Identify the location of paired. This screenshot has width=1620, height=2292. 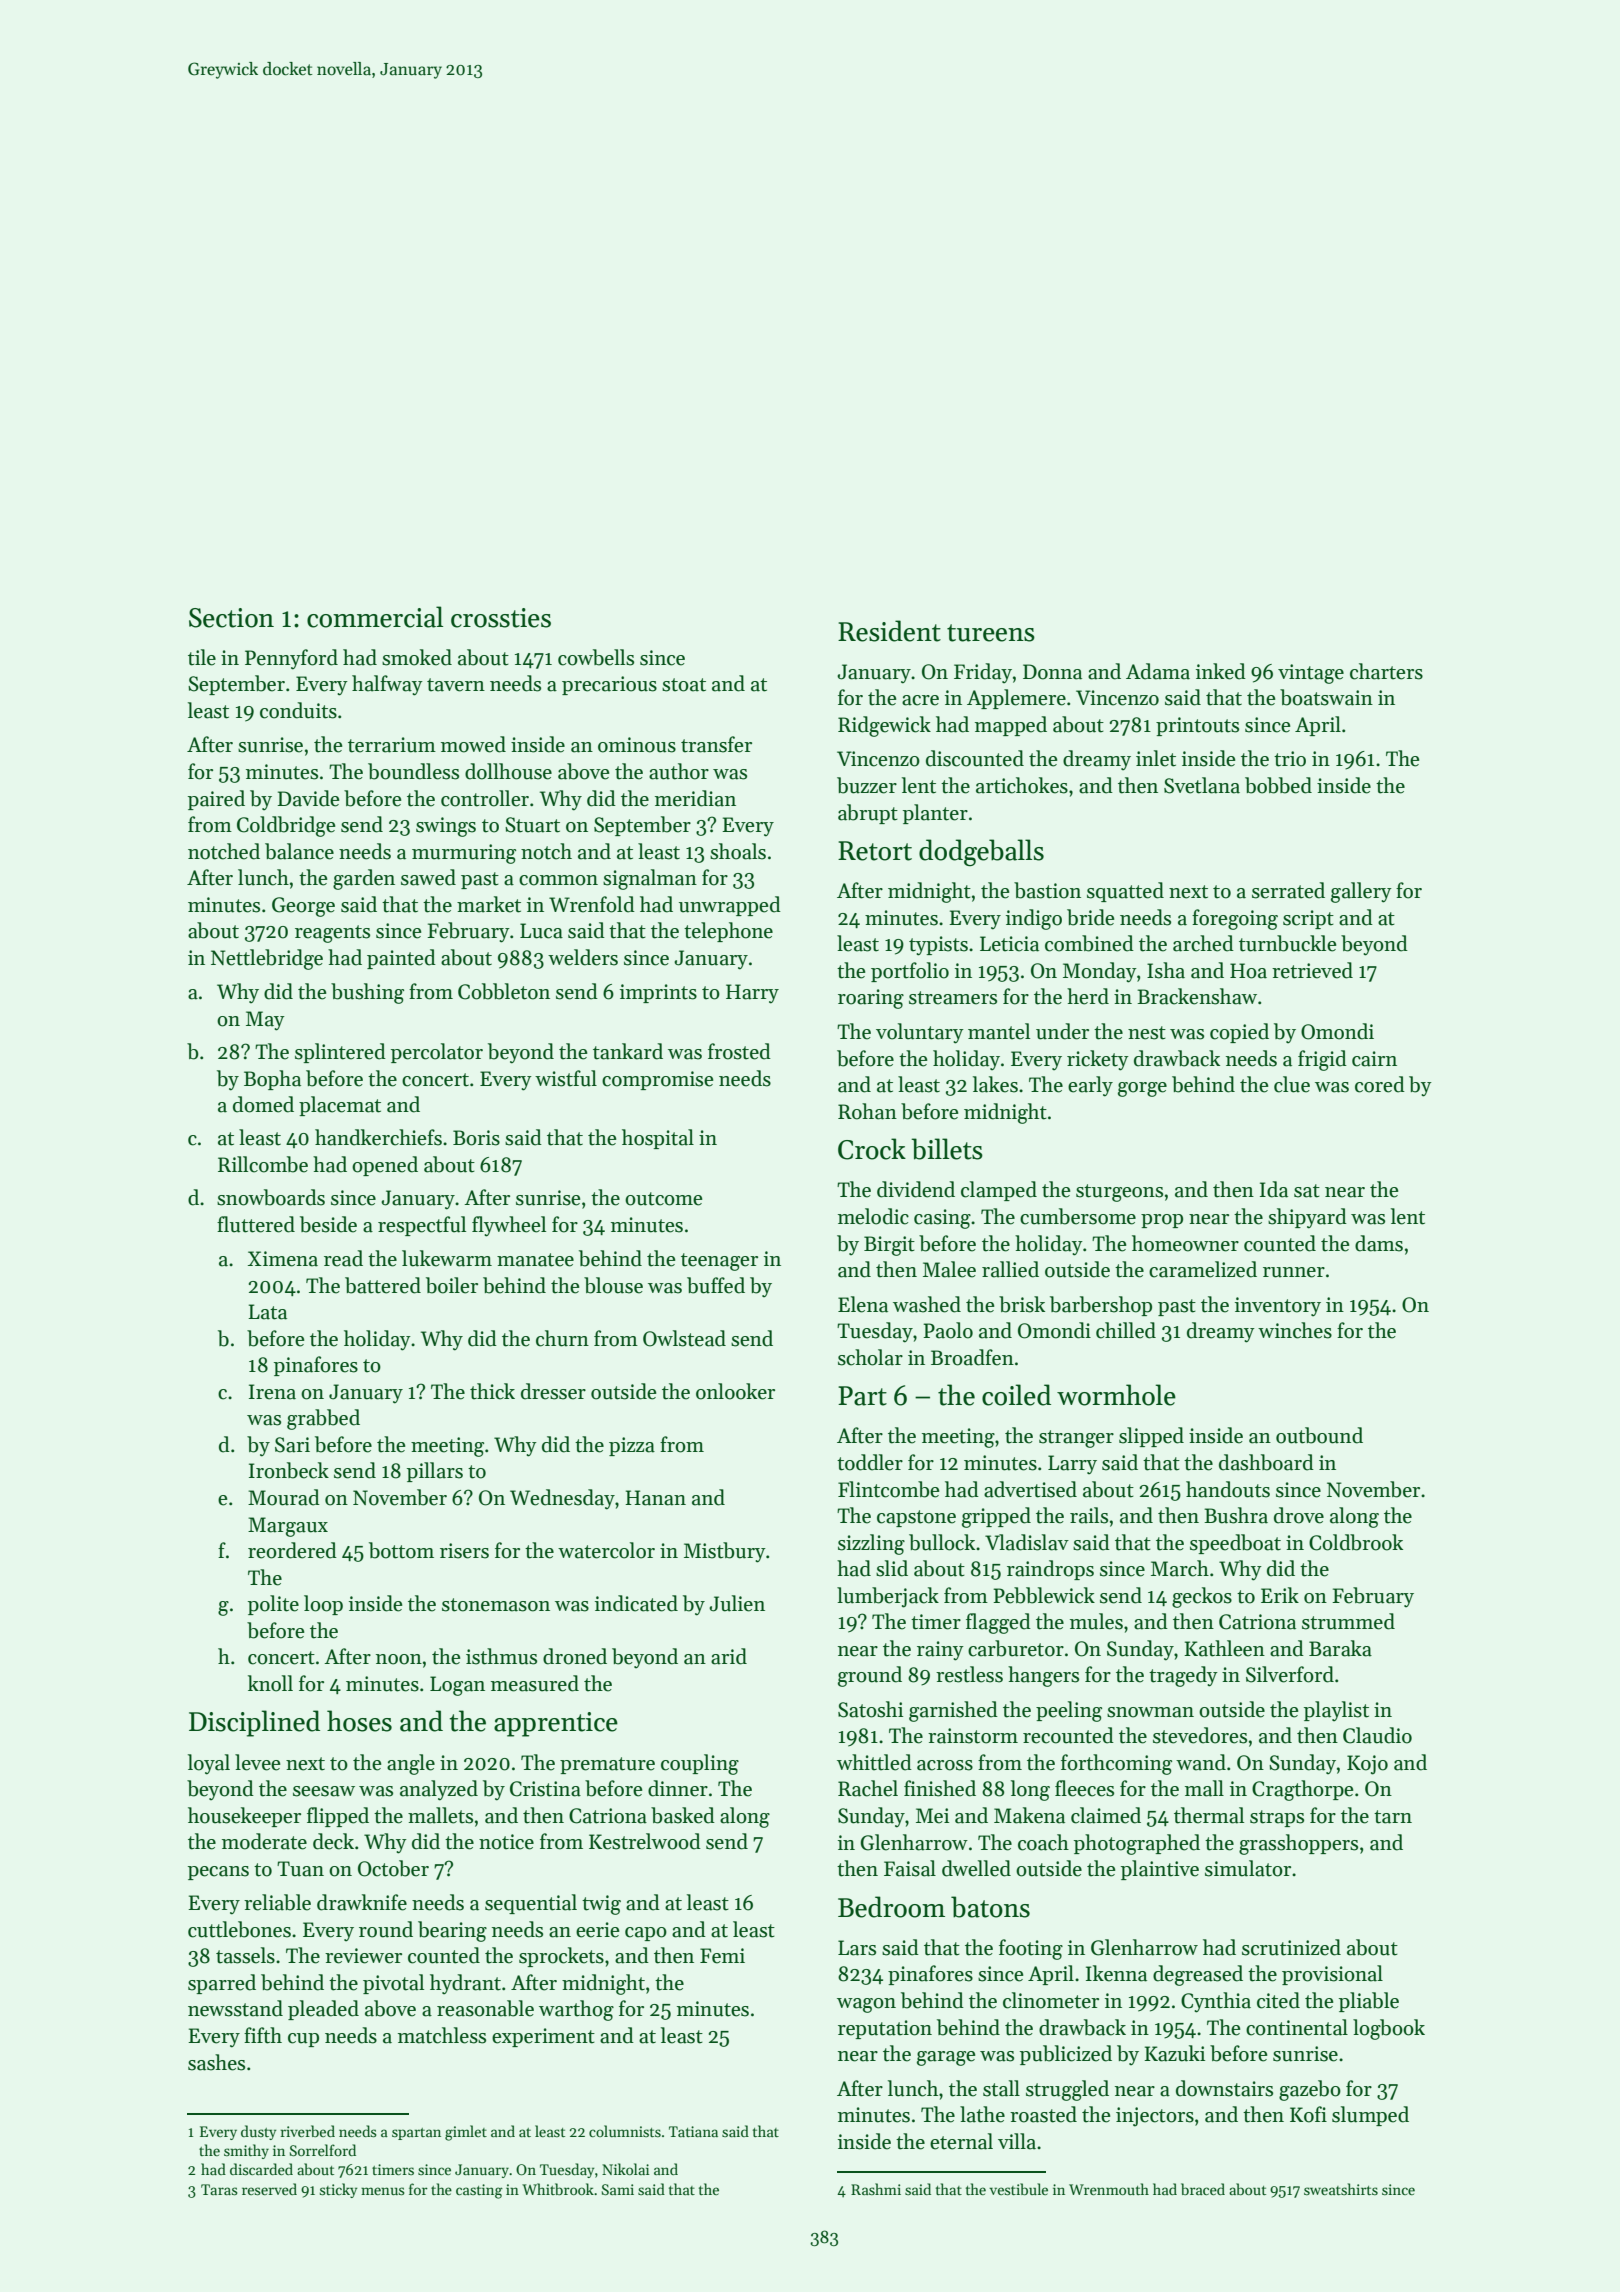
(216, 800).
